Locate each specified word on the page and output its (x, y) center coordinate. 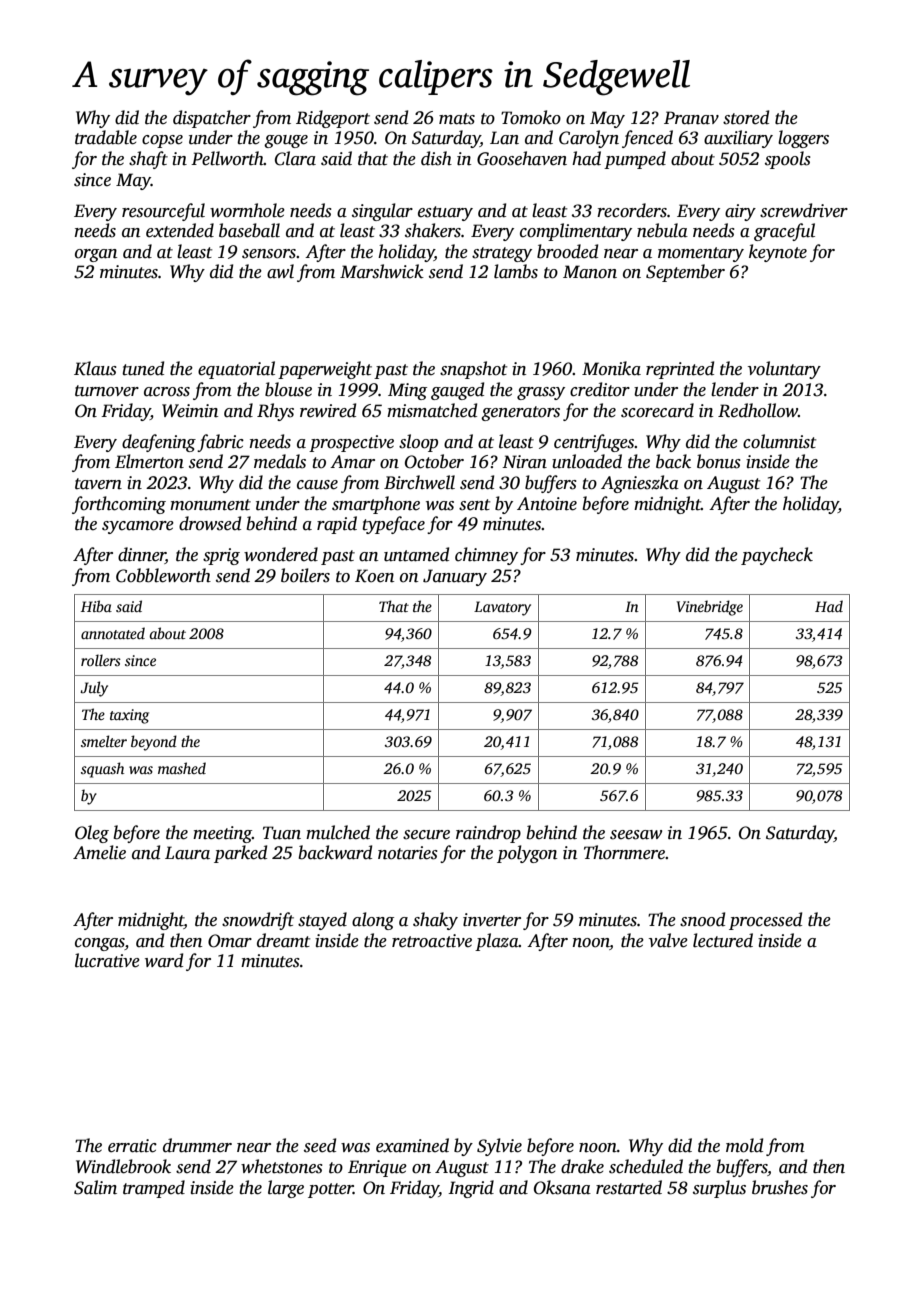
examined (412, 1145)
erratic (132, 1146)
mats (457, 119)
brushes (780, 1187)
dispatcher (212, 119)
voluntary (784, 370)
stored (746, 117)
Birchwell (419, 482)
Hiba (96, 606)
